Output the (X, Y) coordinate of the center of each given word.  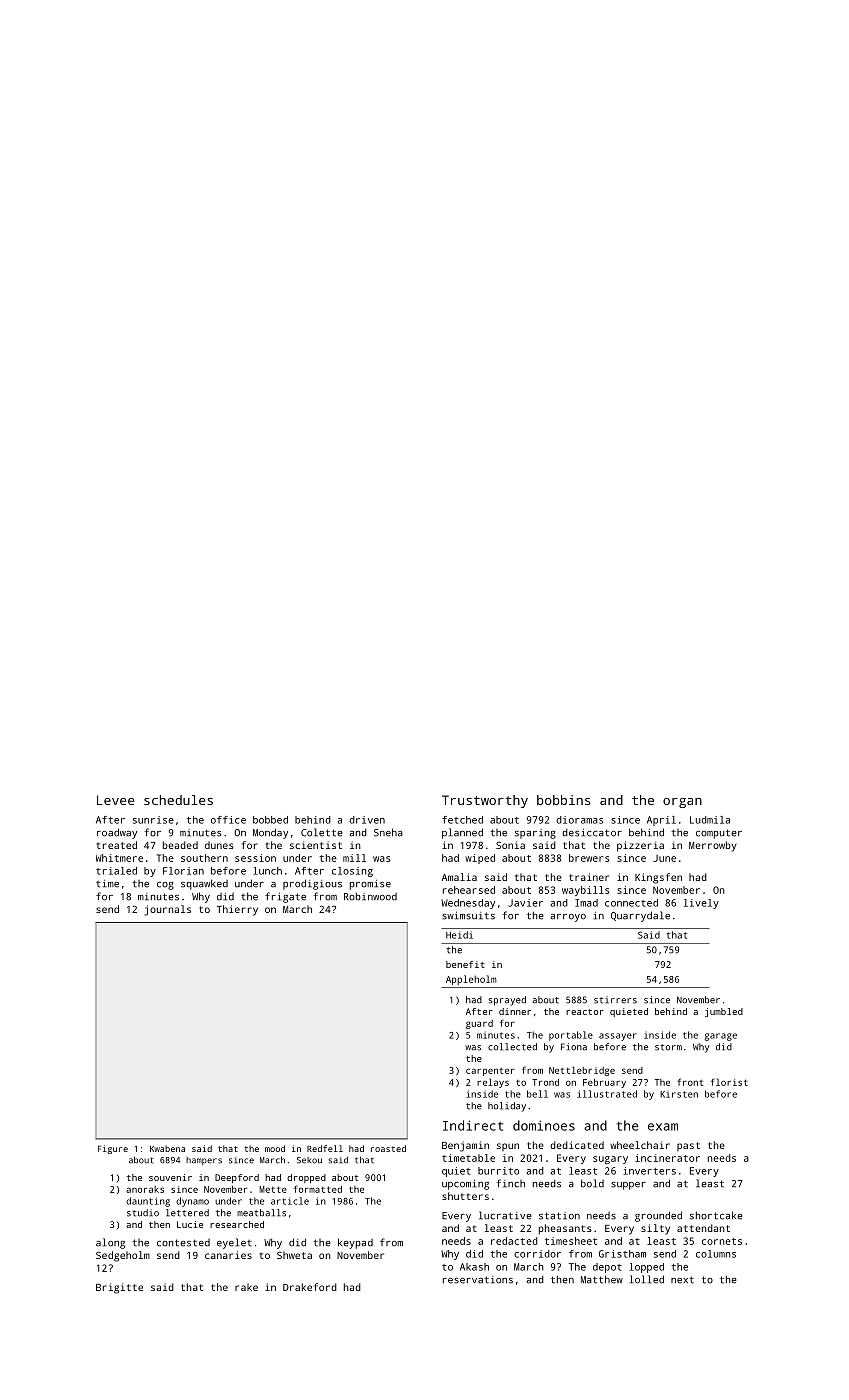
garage (721, 1037)
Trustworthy (485, 801)
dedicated (577, 1145)
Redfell (325, 1148)
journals (167, 910)
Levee (115, 800)
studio (143, 1213)
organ (682, 803)
